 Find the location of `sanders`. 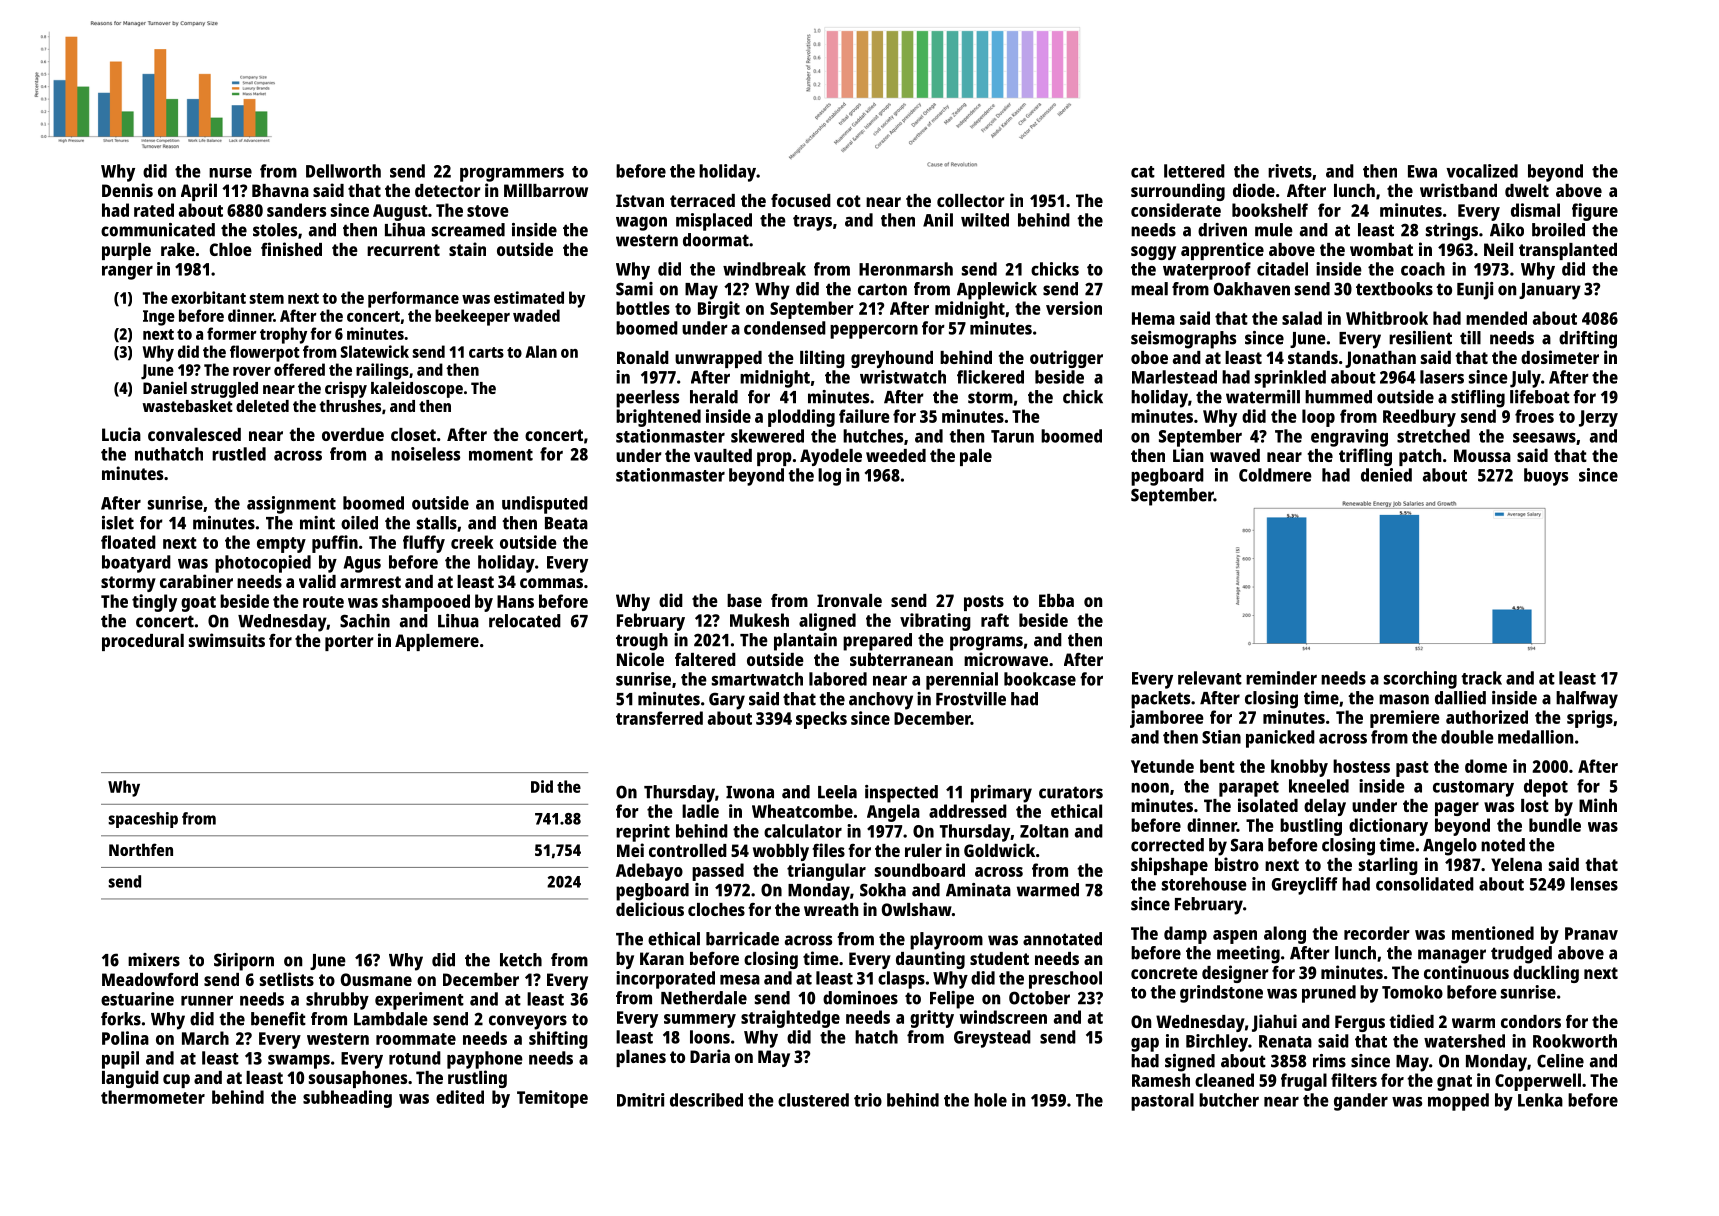

sanders is located at coordinates (296, 210).
